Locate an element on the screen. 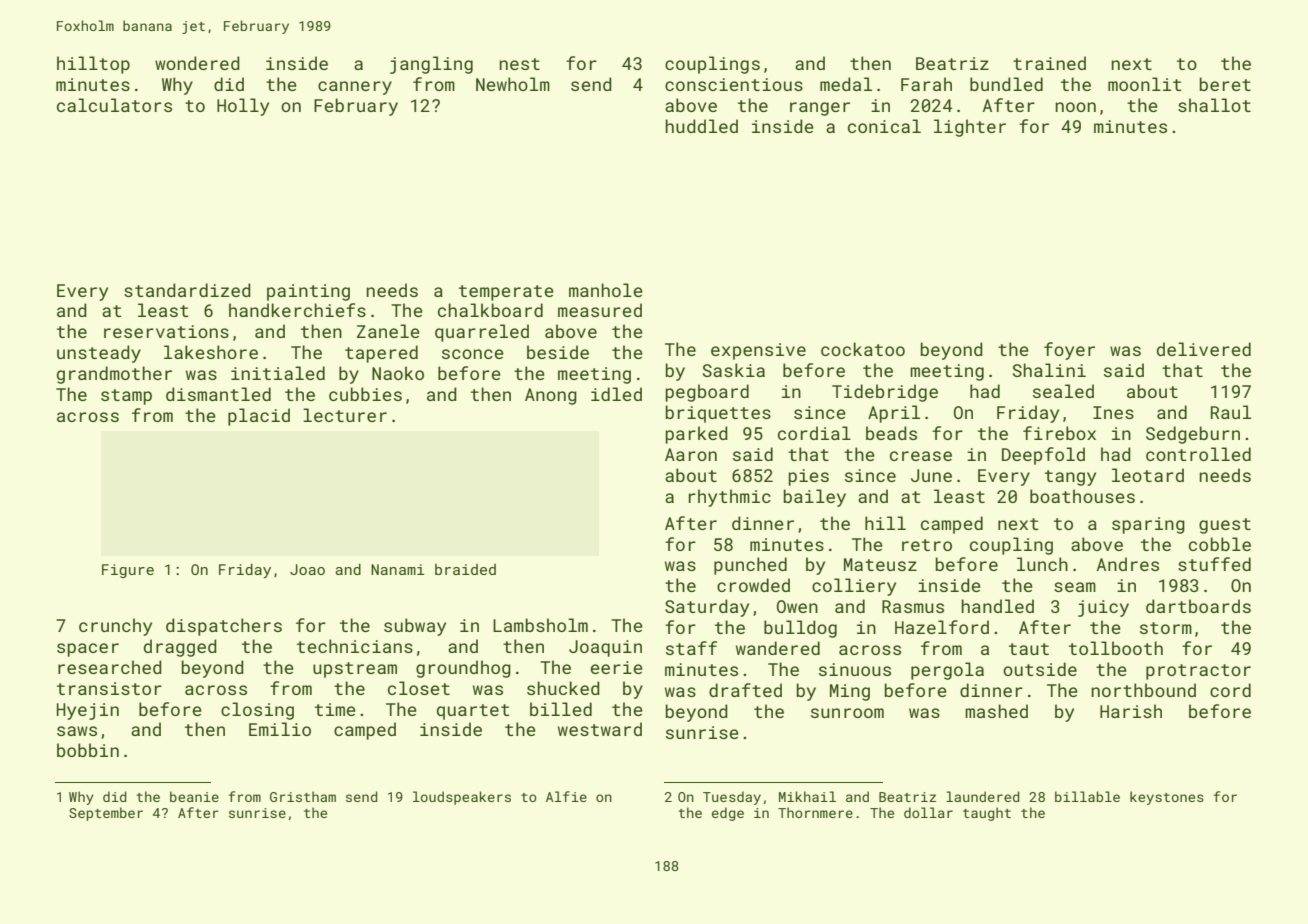 The height and width of the screenshot is (924, 1308). sparing is located at coordinates (1148, 525).
